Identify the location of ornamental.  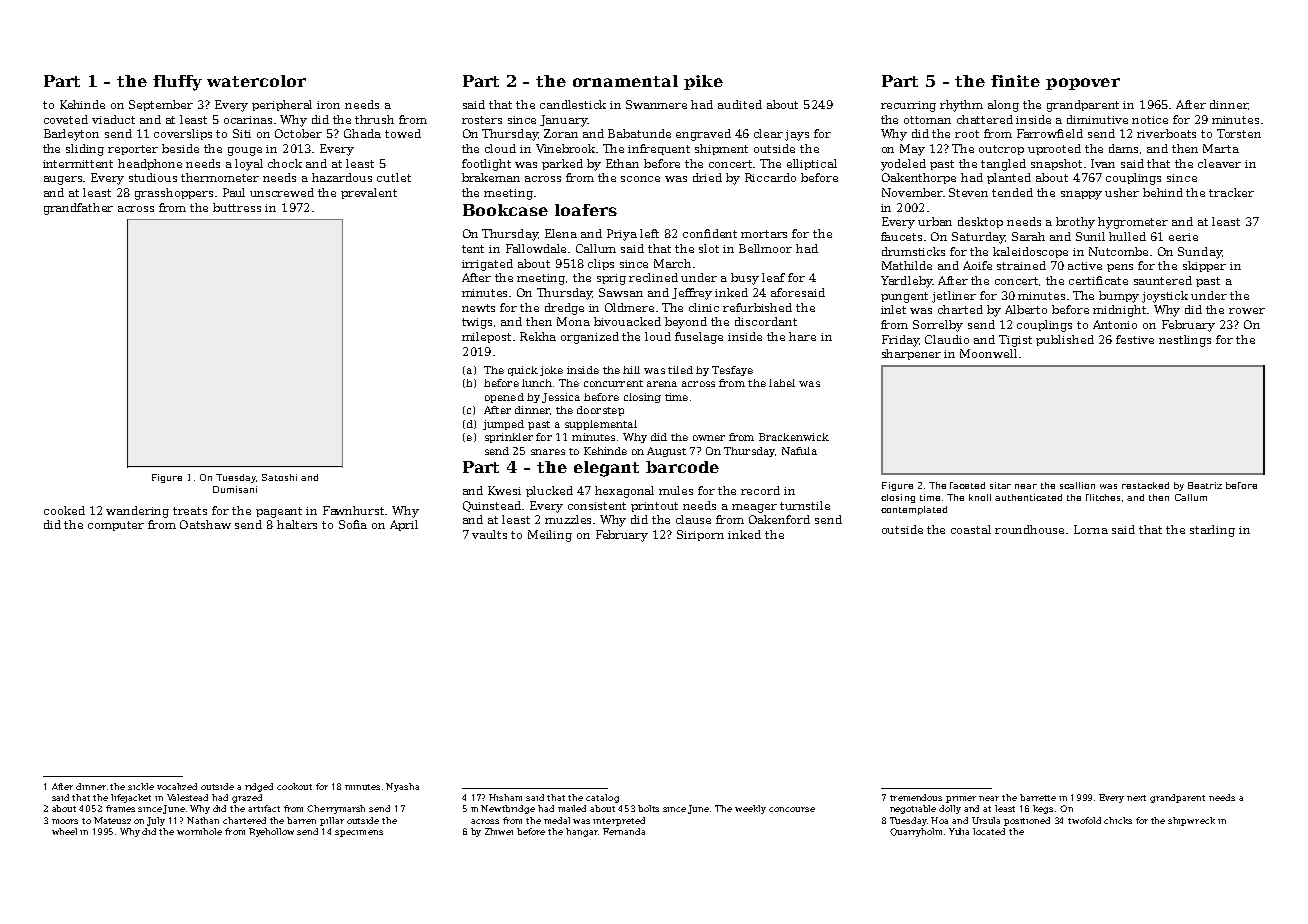
(625, 81).
